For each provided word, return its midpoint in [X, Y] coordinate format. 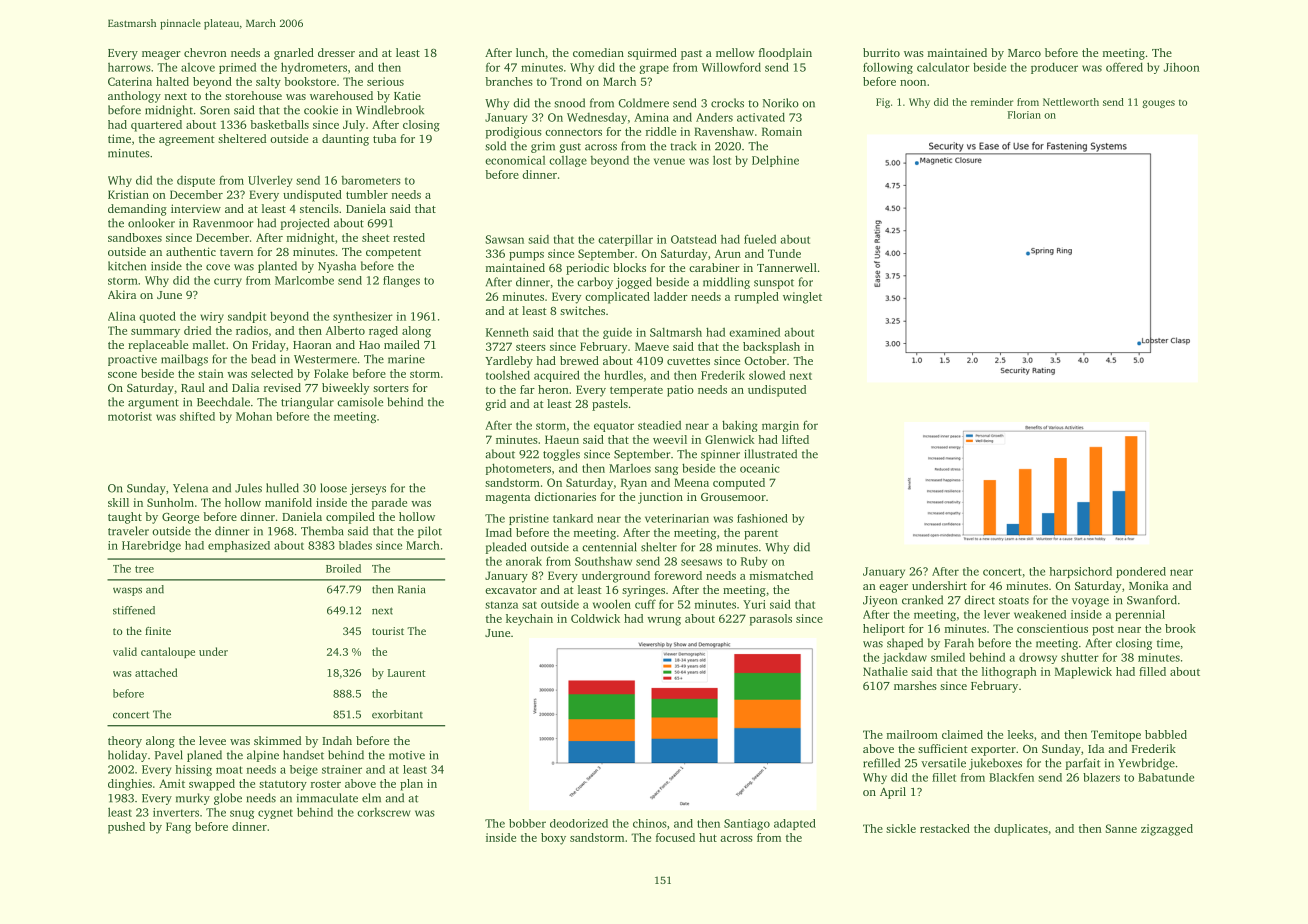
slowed [767, 375]
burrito [881, 52]
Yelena [190, 488]
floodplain [785, 54]
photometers [518, 469]
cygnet [275, 814]
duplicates [1021, 830]
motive [407, 755]
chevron [205, 52]
